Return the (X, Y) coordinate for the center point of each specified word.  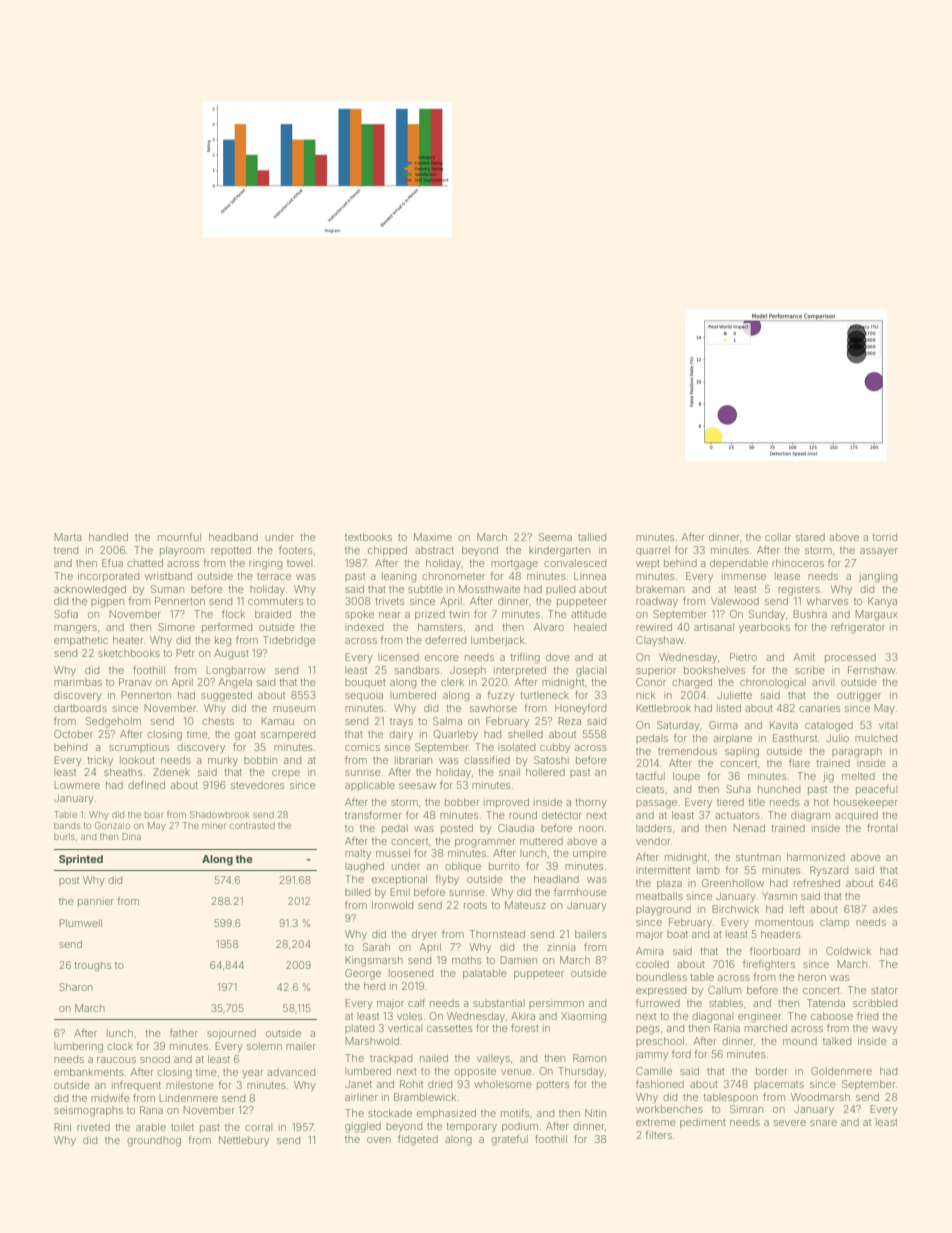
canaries (819, 708)
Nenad (749, 828)
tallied (592, 537)
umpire (590, 854)
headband (233, 537)
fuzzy (500, 696)
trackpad (391, 1059)
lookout (137, 760)
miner (214, 826)
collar (778, 537)
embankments (89, 1072)
